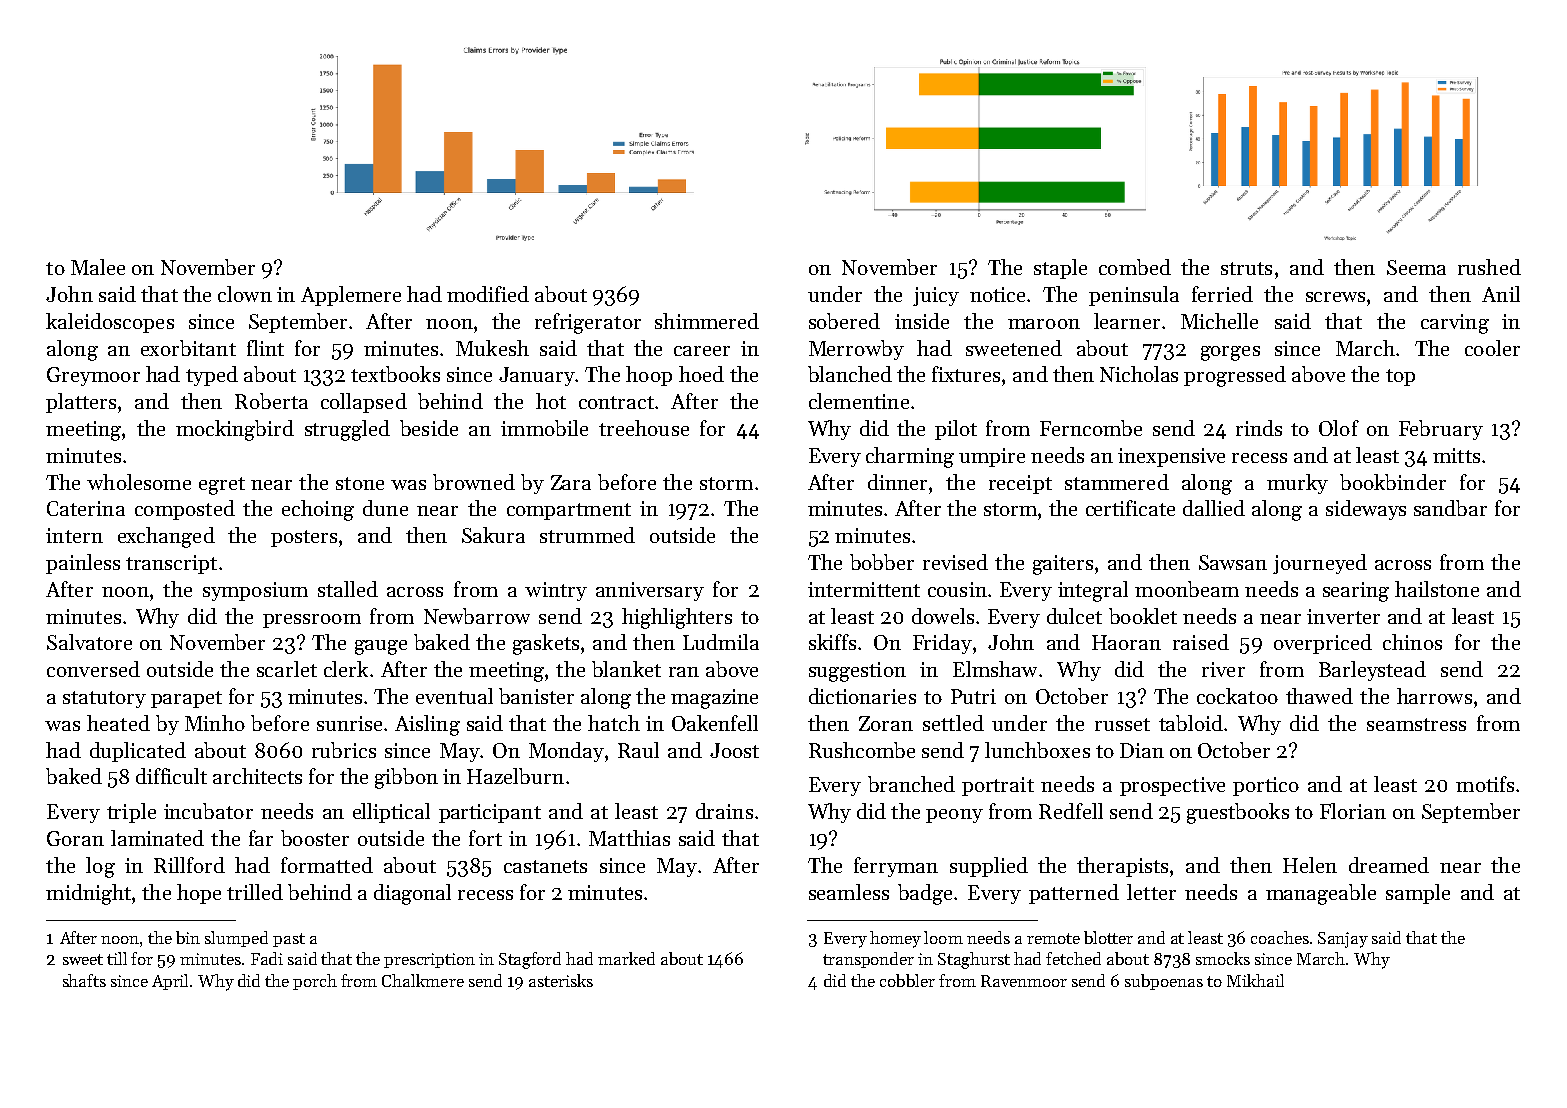  What do you see at coordinates (868, 960) in the screenshot?
I see `transponder` at bounding box center [868, 960].
